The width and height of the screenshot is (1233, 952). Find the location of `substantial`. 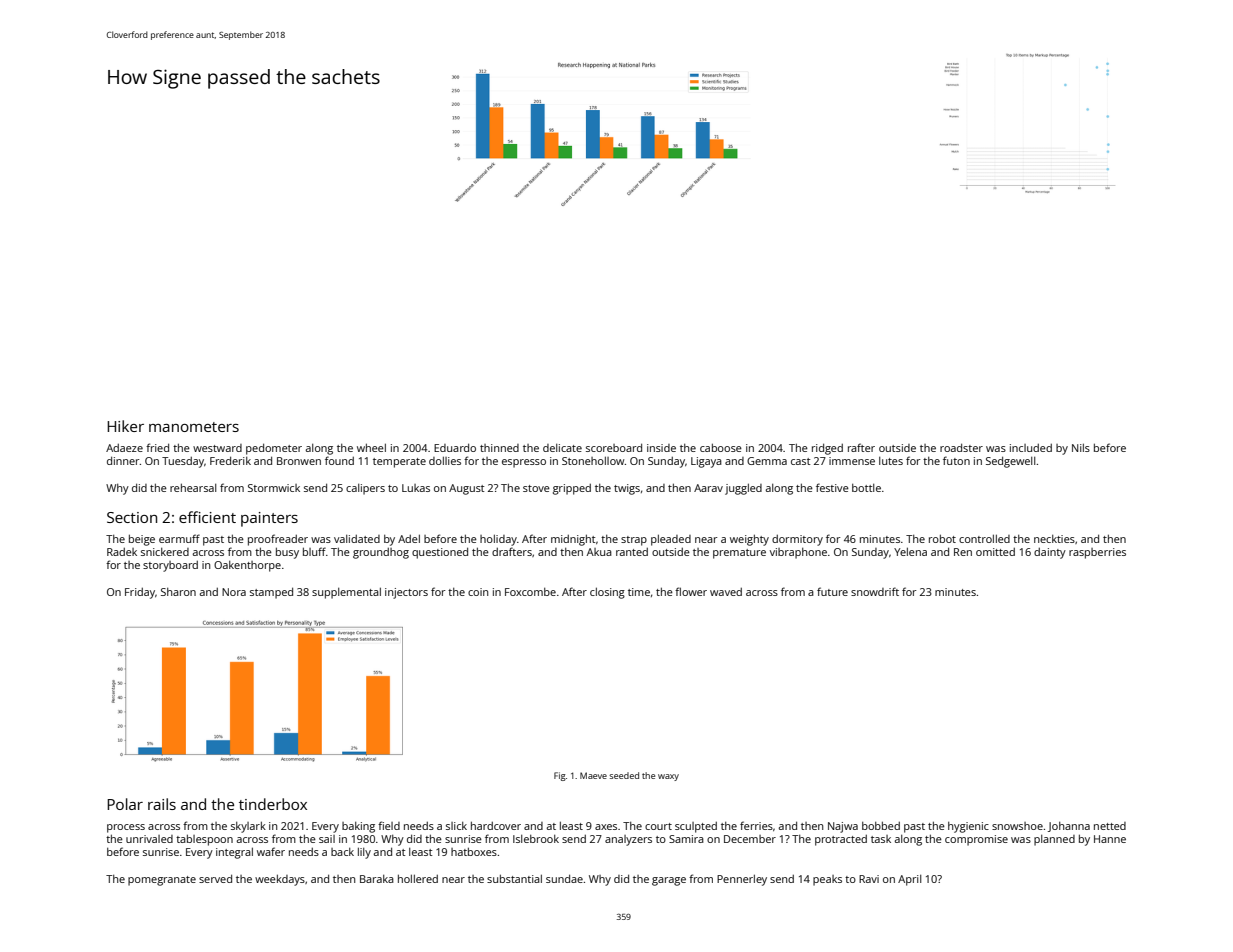

substantial is located at coordinates (514, 878).
